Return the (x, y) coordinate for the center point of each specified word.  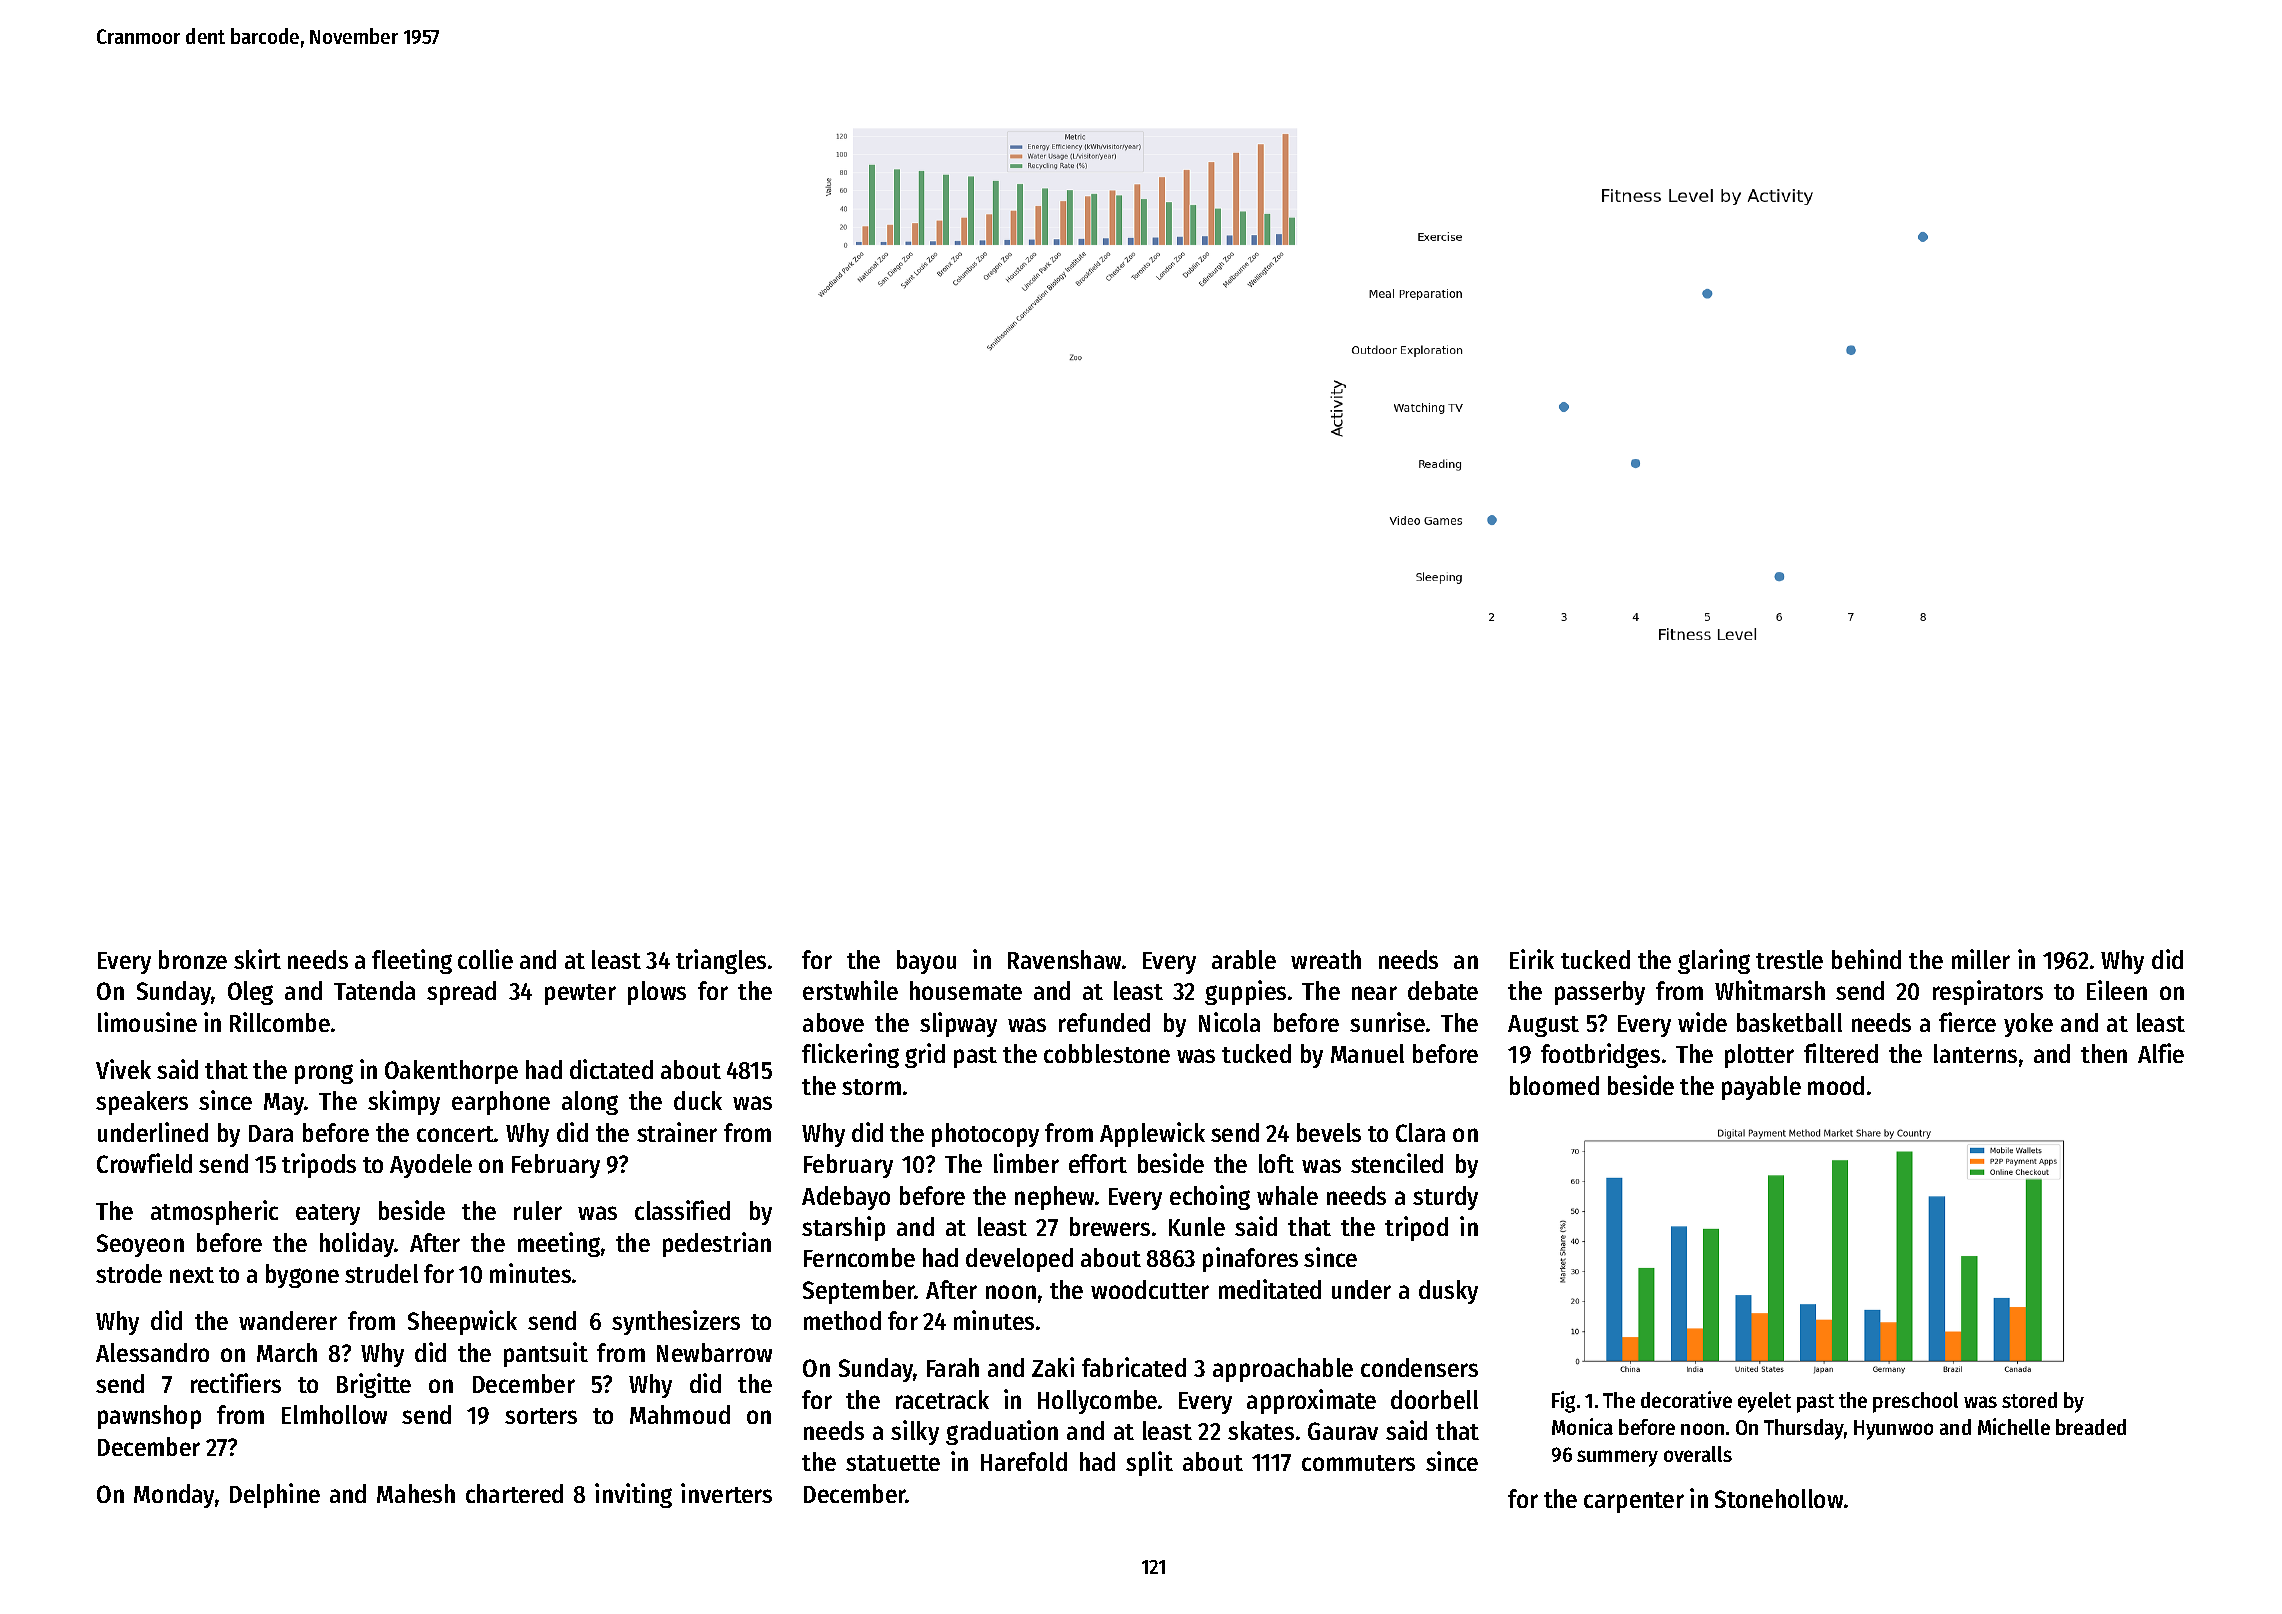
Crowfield (144, 1163)
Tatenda (374, 990)
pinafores (1250, 1259)
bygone (302, 1276)
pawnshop (149, 1417)
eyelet (1764, 1402)
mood (1836, 1085)
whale (1287, 1195)
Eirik (1532, 959)
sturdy (1445, 1198)
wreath (1326, 959)
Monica (1582, 1426)
